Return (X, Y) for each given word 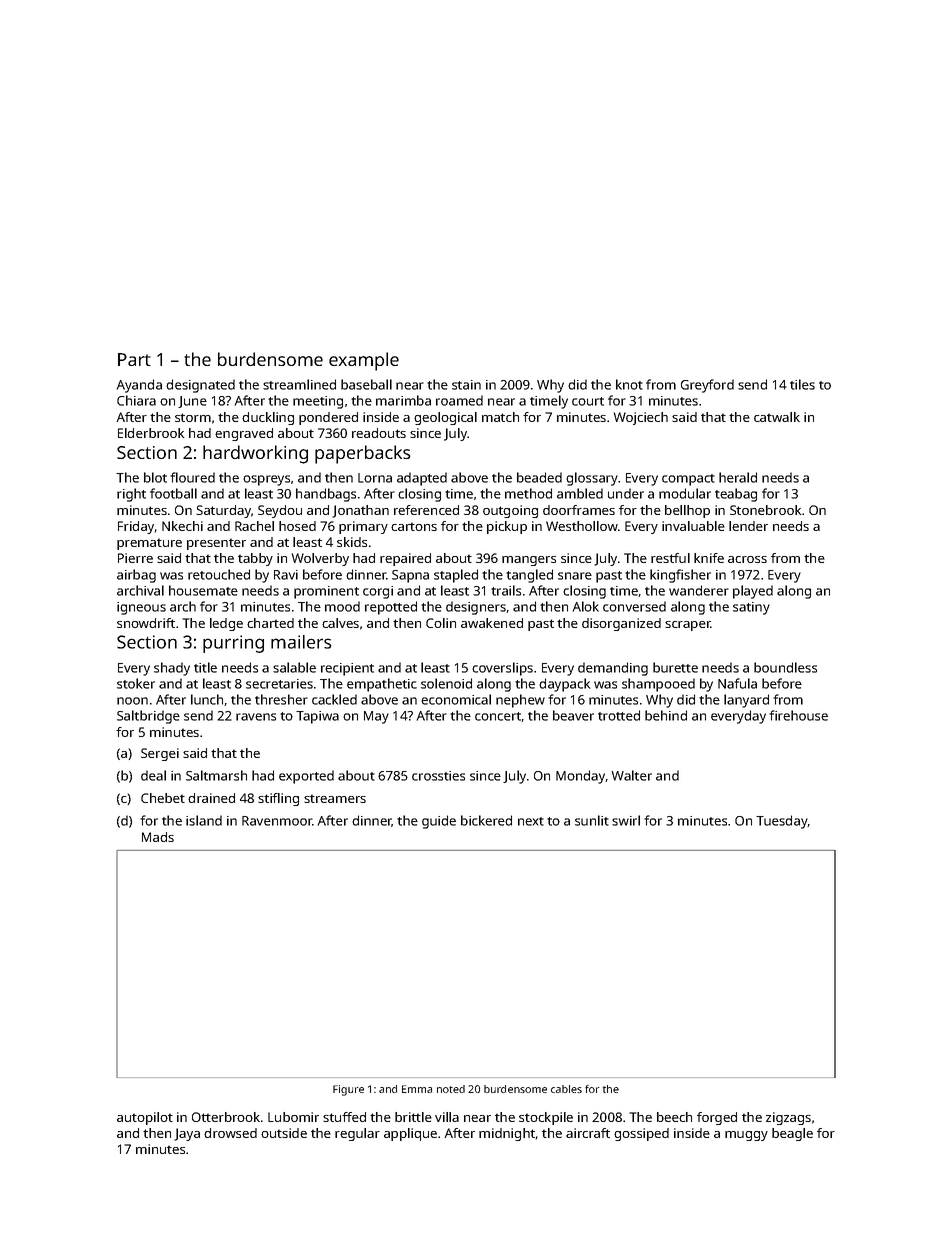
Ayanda (139, 386)
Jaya (187, 1134)
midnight (507, 1134)
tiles (802, 384)
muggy (746, 1136)
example (364, 361)
